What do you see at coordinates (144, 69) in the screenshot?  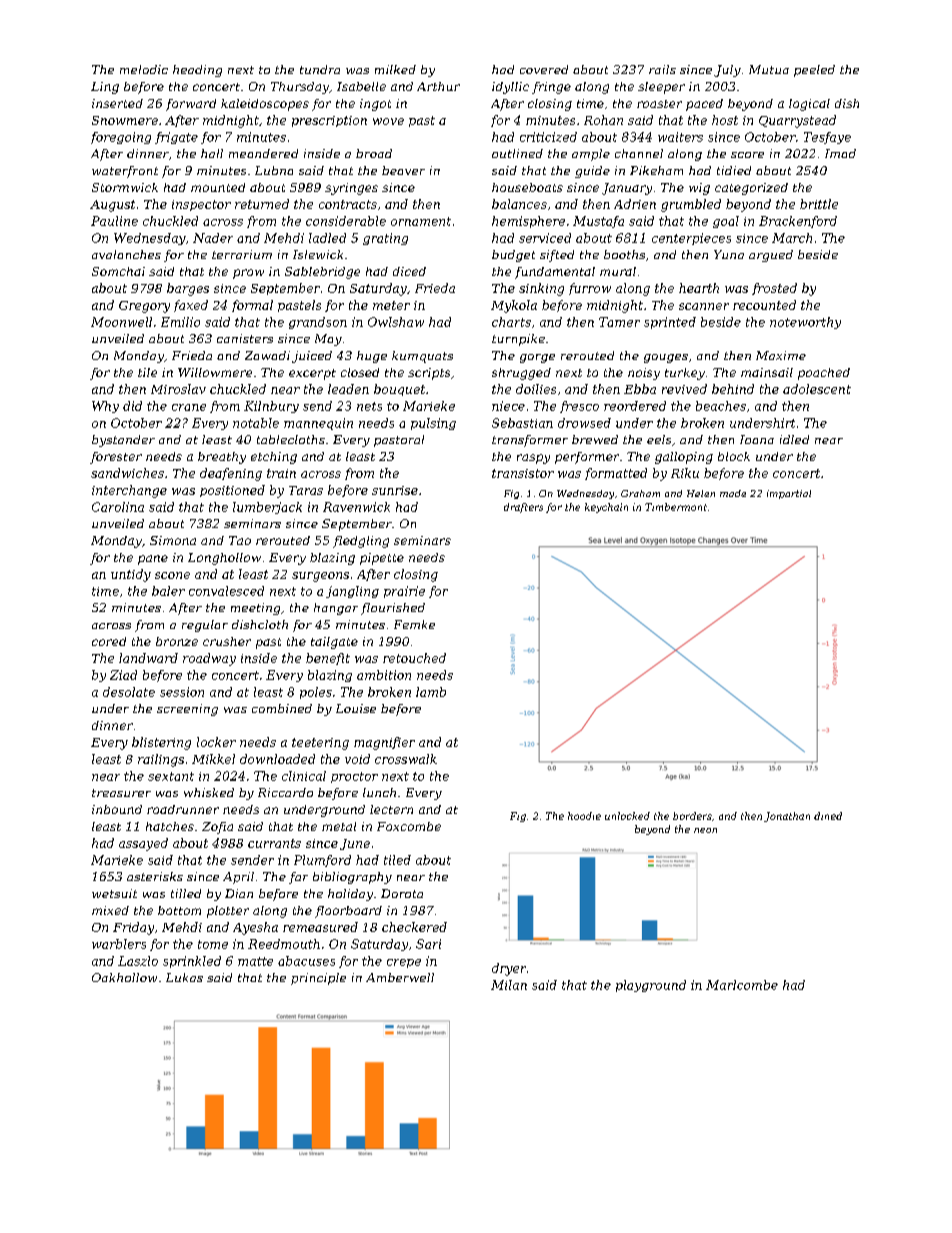 I see `melodic` at bounding box center [144, 69].
